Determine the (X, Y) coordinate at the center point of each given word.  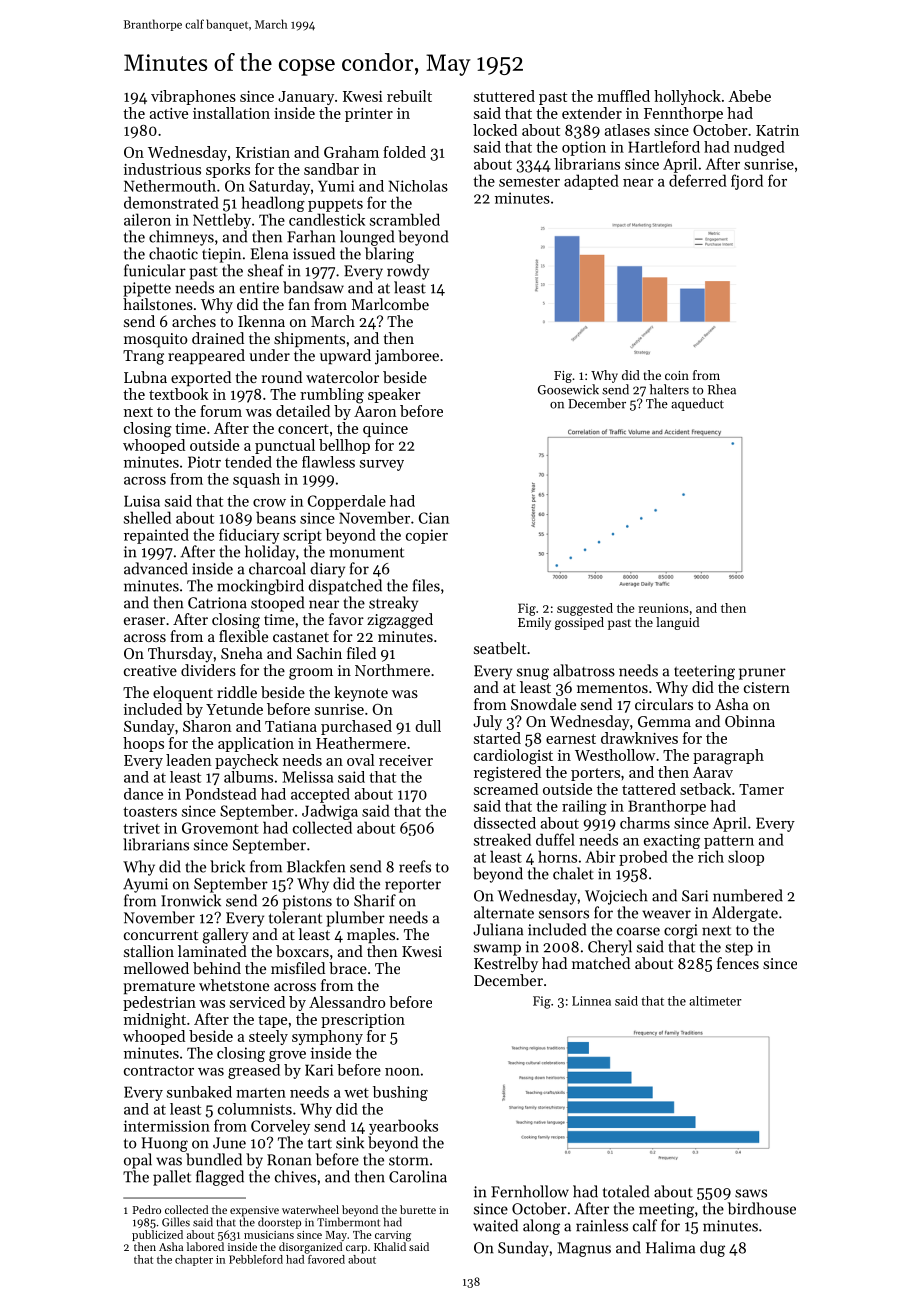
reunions (663, 608)
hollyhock (687, 97)
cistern (767, 687)
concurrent (161, 935)
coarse (638, 931)
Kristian (263, 152)
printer (369, 115)
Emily (534, 623)
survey (382, 465)
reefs (415, 866)
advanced (156, 568)
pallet (172, 1178)
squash (256, 480)
